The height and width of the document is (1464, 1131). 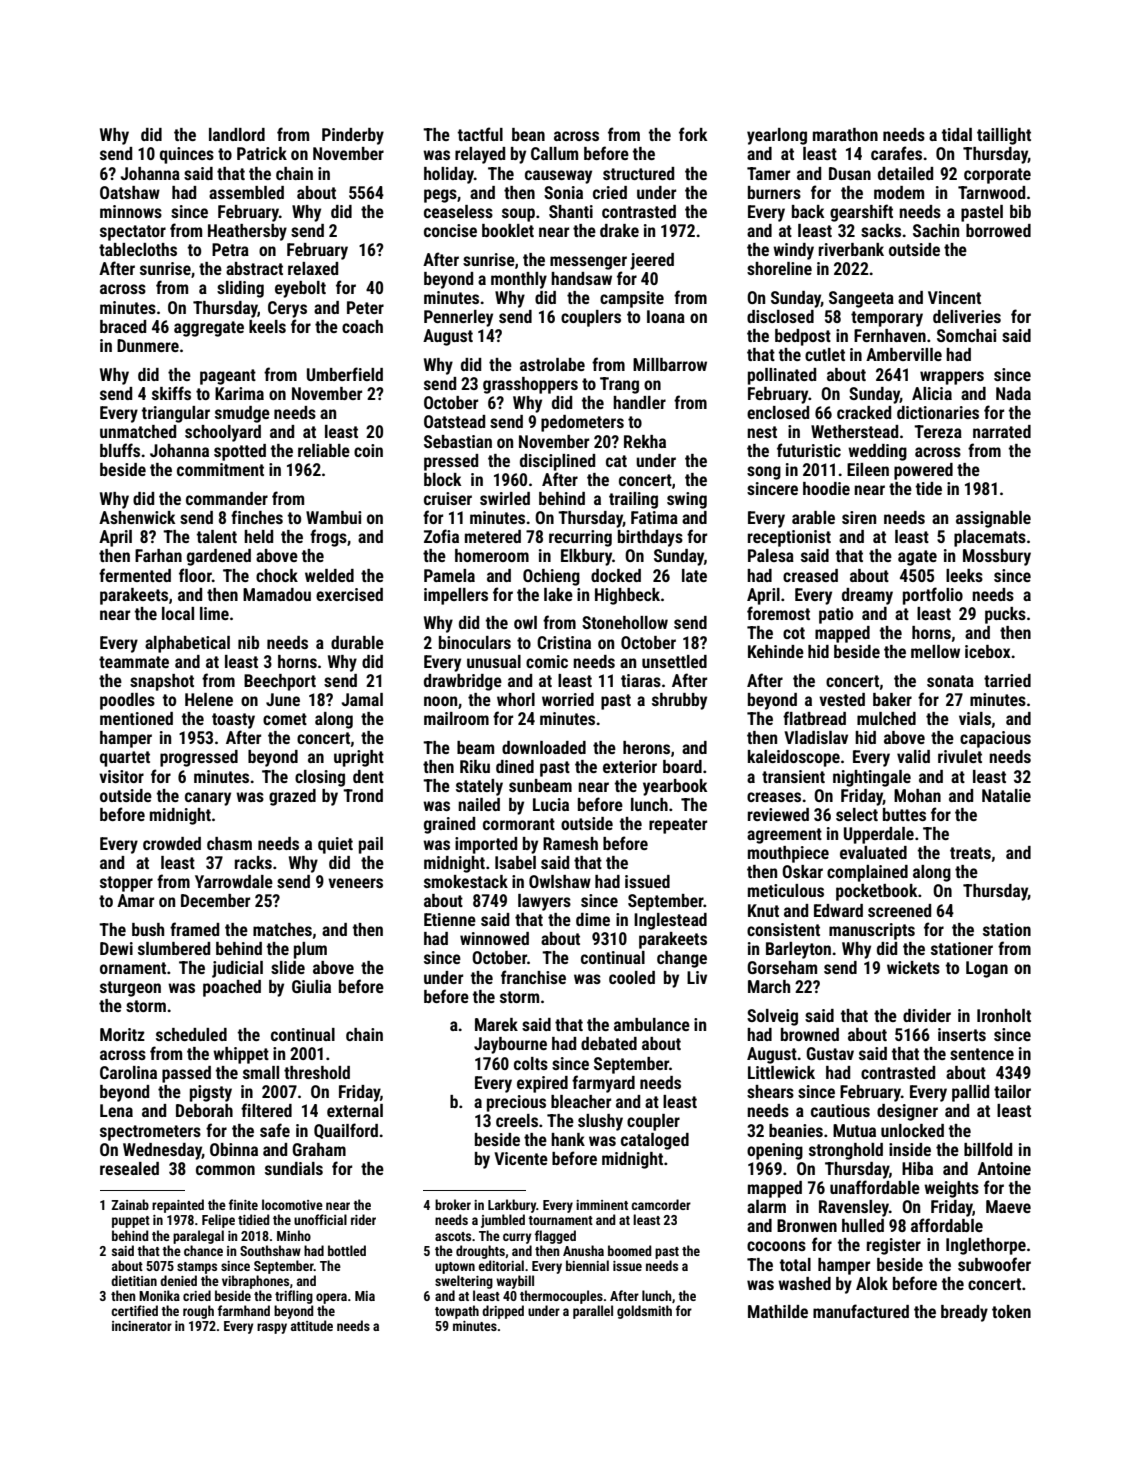 What do you see at coordinates (558, 177) in the document?
I see `causeway` at bounding box center [558, 177].
